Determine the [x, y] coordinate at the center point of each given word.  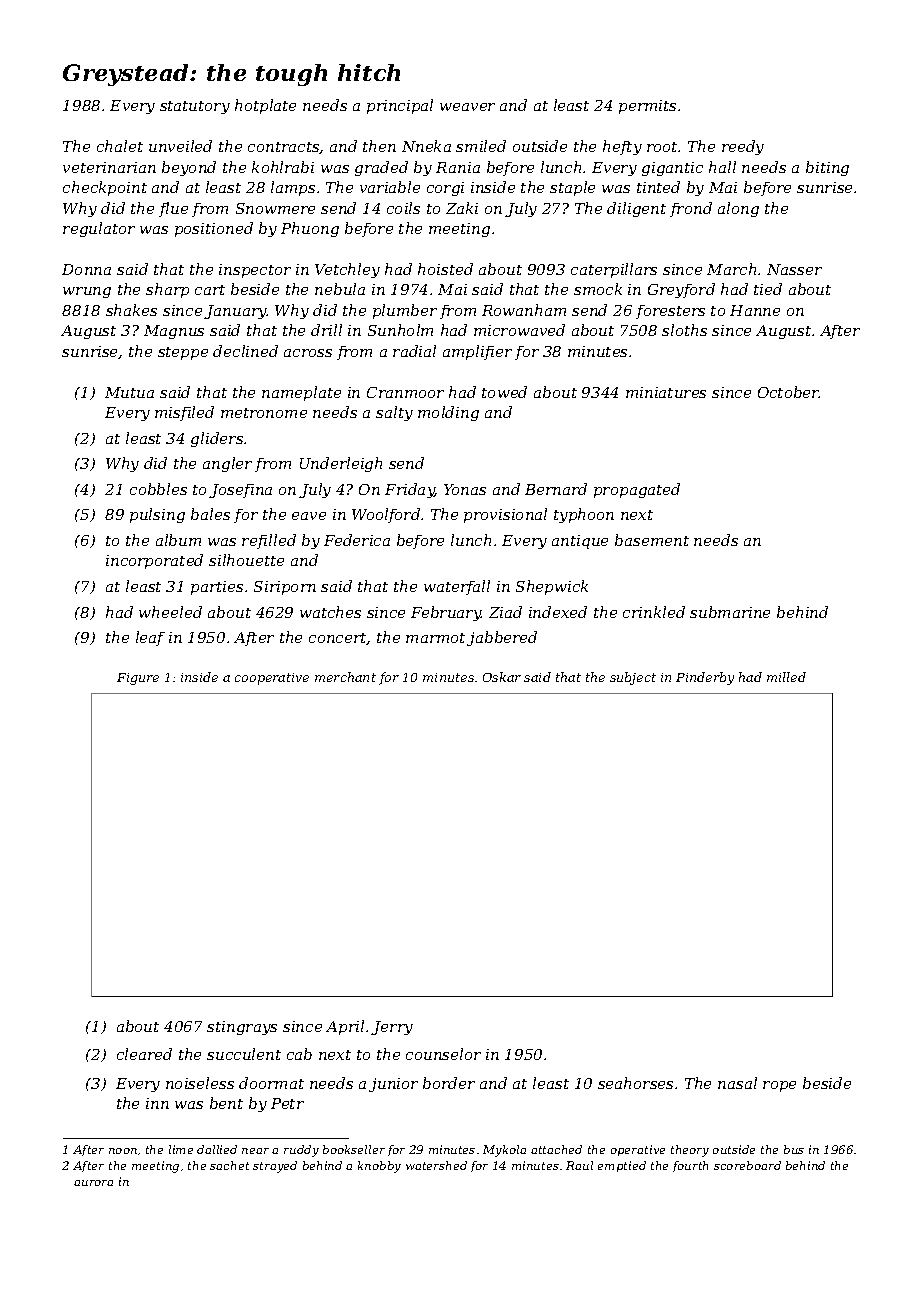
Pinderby [705, 678]
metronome [264, 413]
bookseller [354, 1149]
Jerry [392, 1028]
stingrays [242, 1028]
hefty [622, 147]
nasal [737, 1083]
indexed [558, 612]
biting [827, 168]
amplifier [477, 352]
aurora [93, 1183]
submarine [730, 612]
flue [173, 209]
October [788, 392]
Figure [138, 679]
